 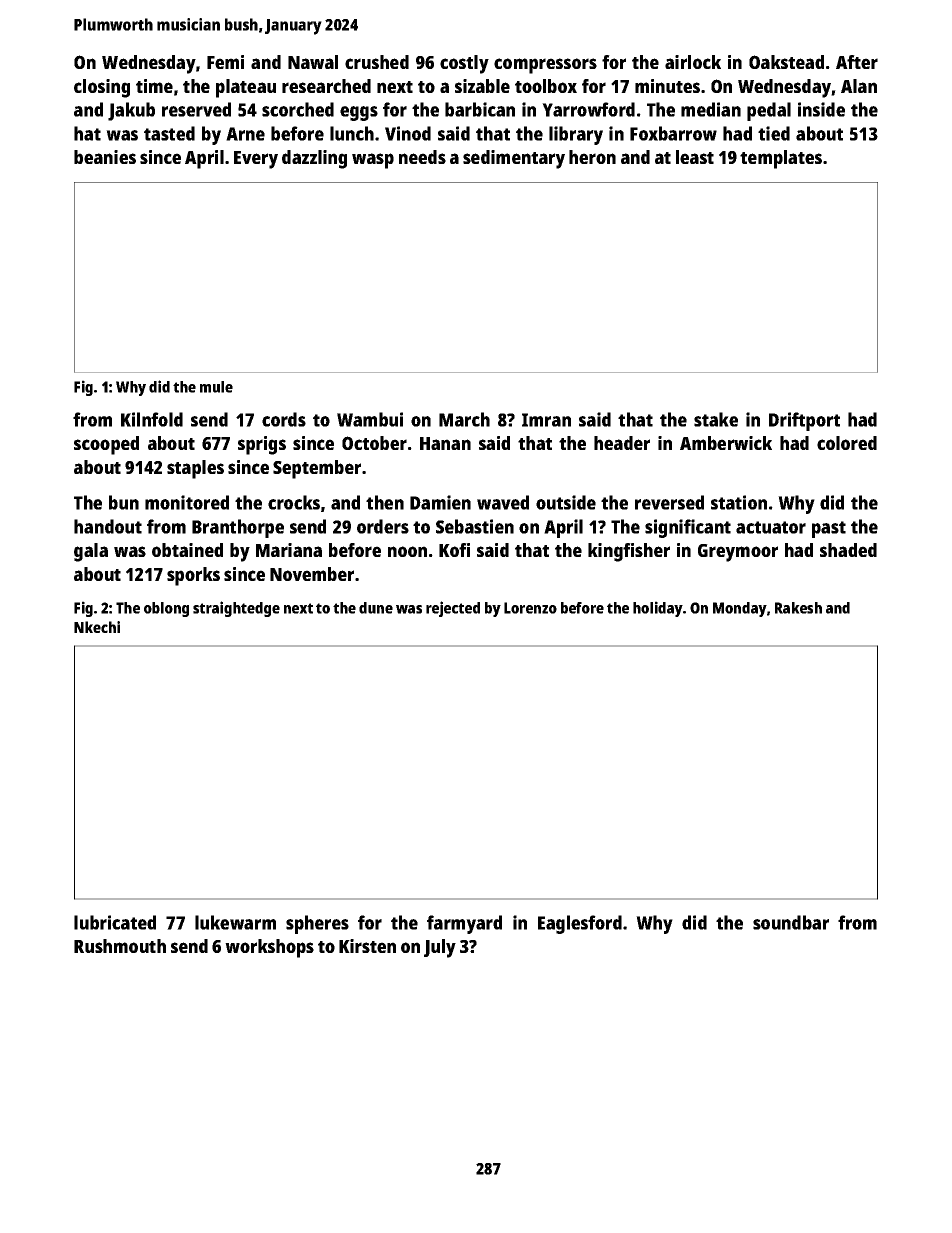 I want to click on sedimentary, so click(x=514, y=159).
